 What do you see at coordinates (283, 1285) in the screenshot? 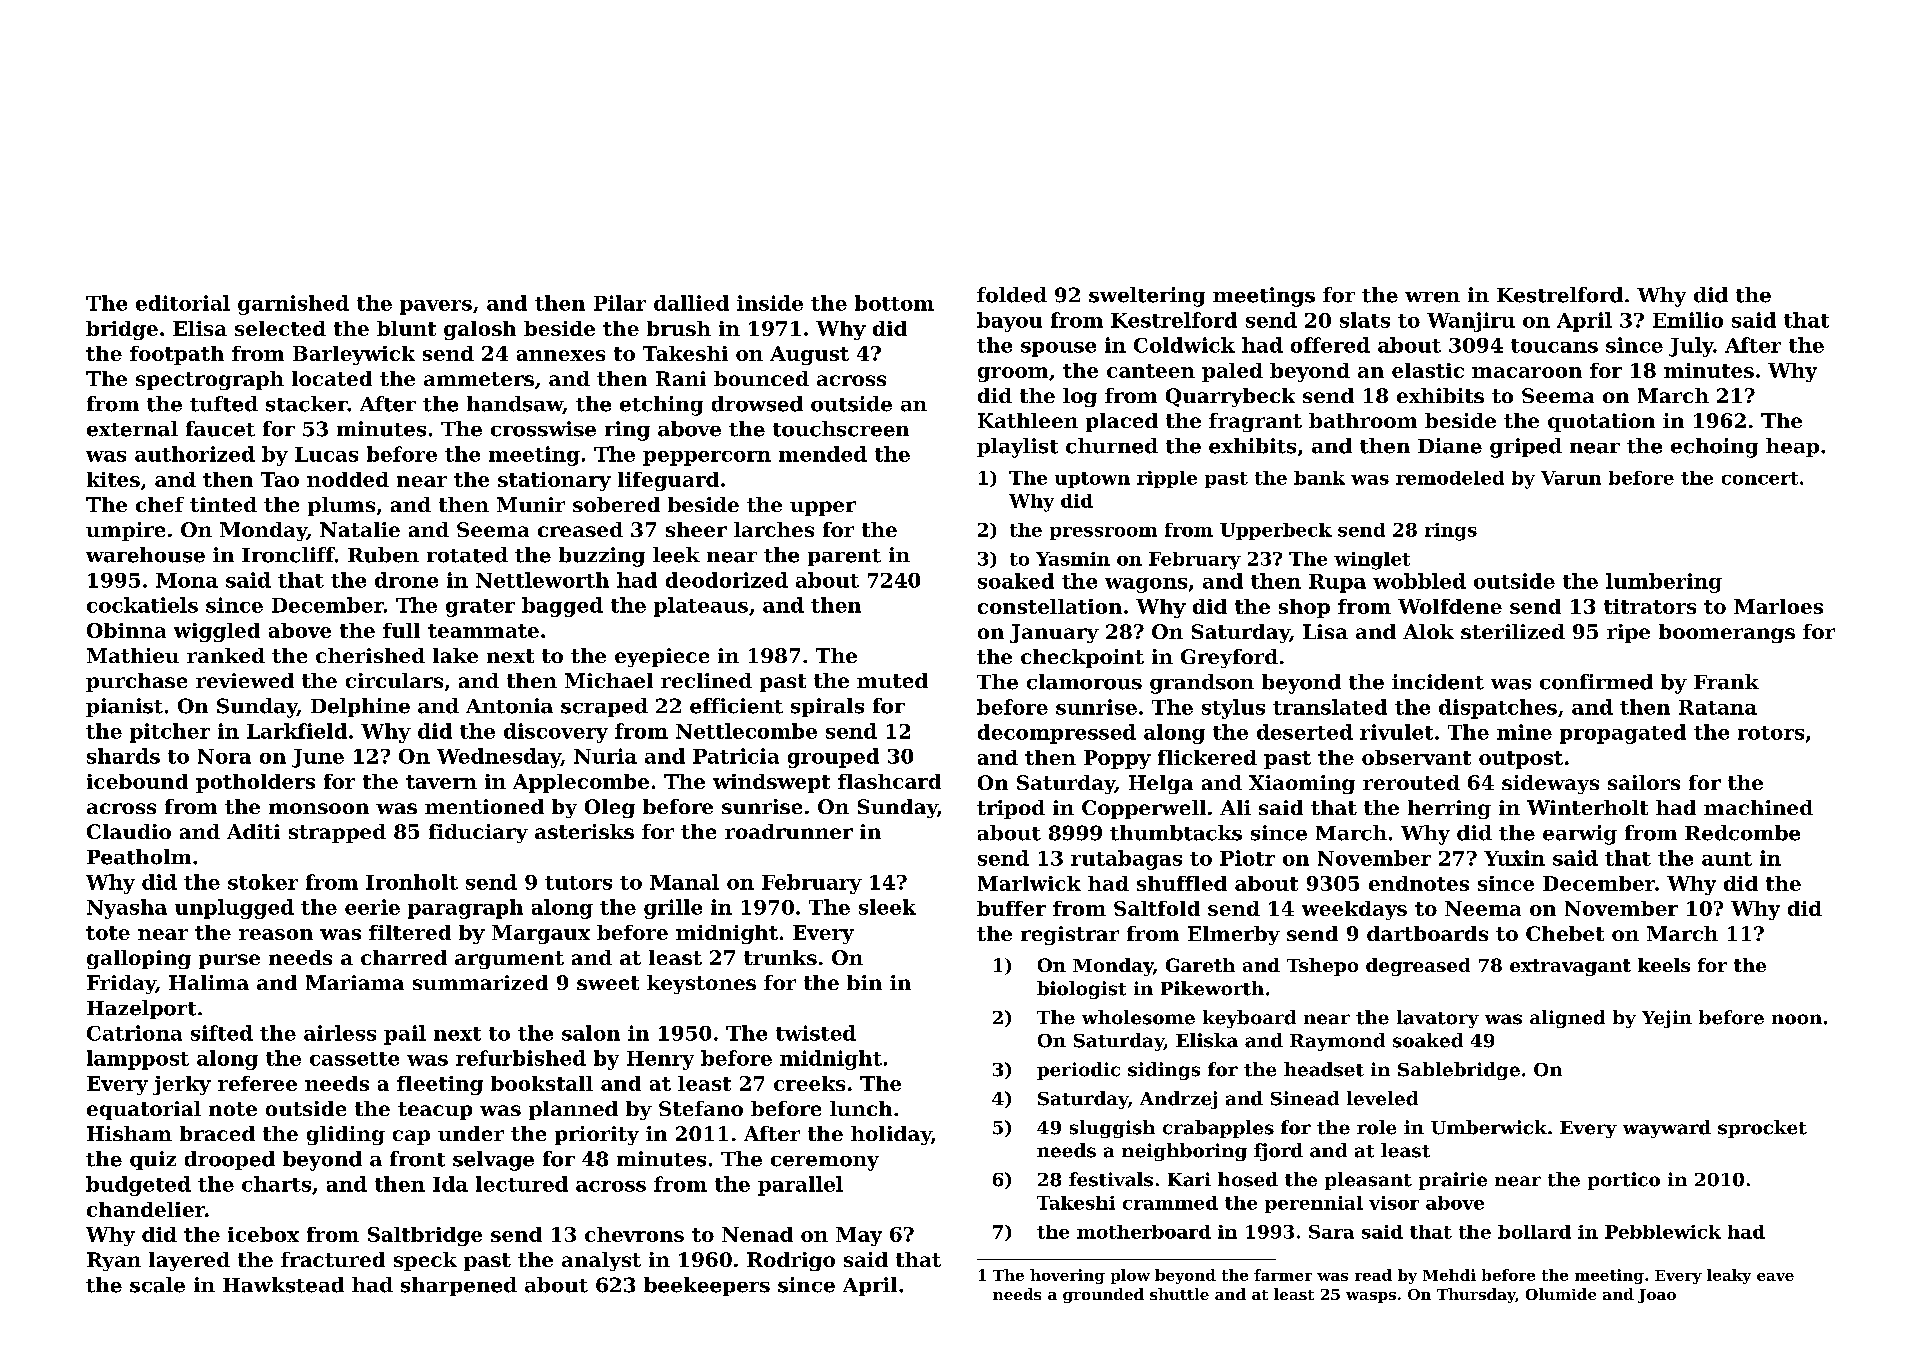
I see `Hawkstead` at bounding box center [283, 1285].
